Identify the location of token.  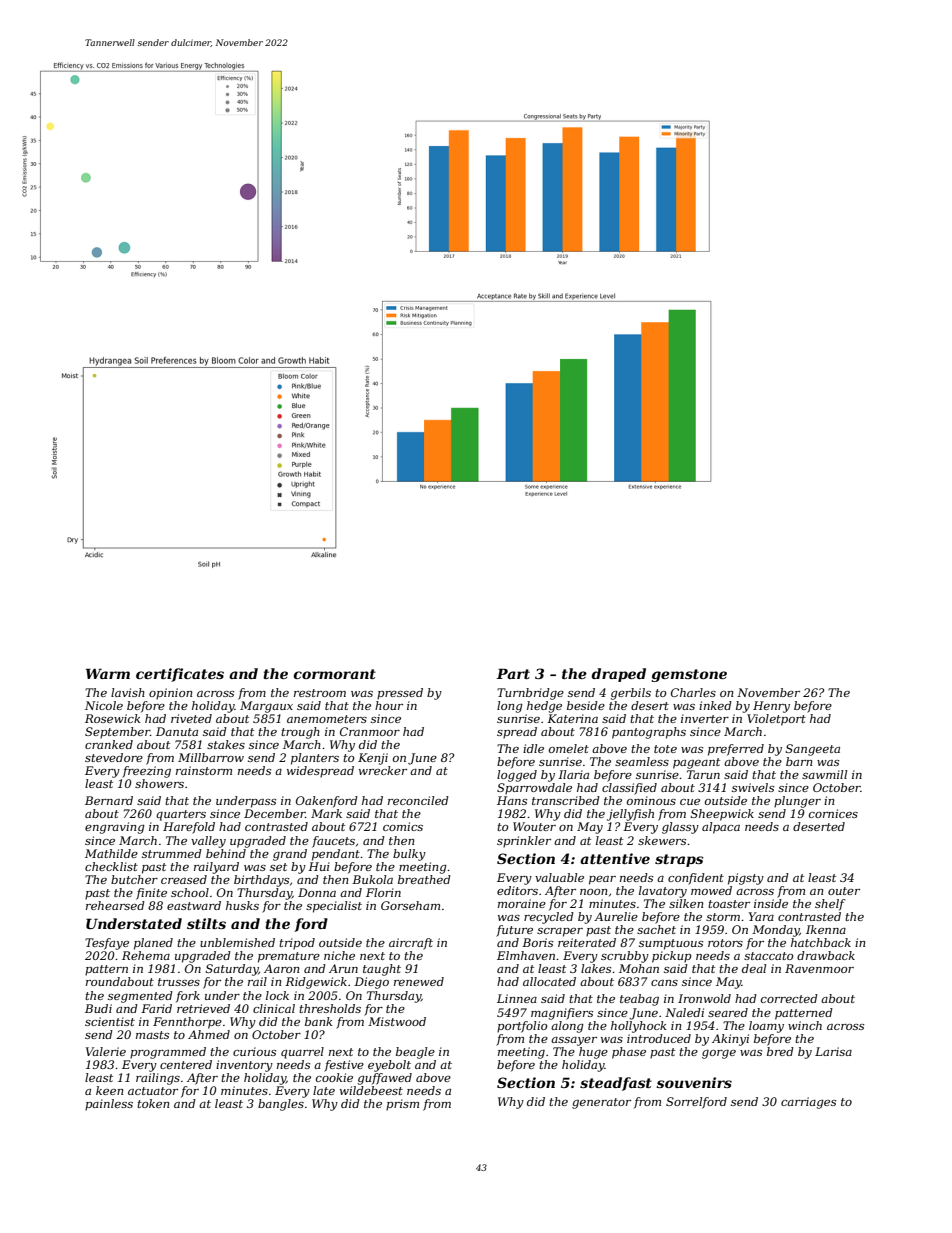
(153, 1103).
